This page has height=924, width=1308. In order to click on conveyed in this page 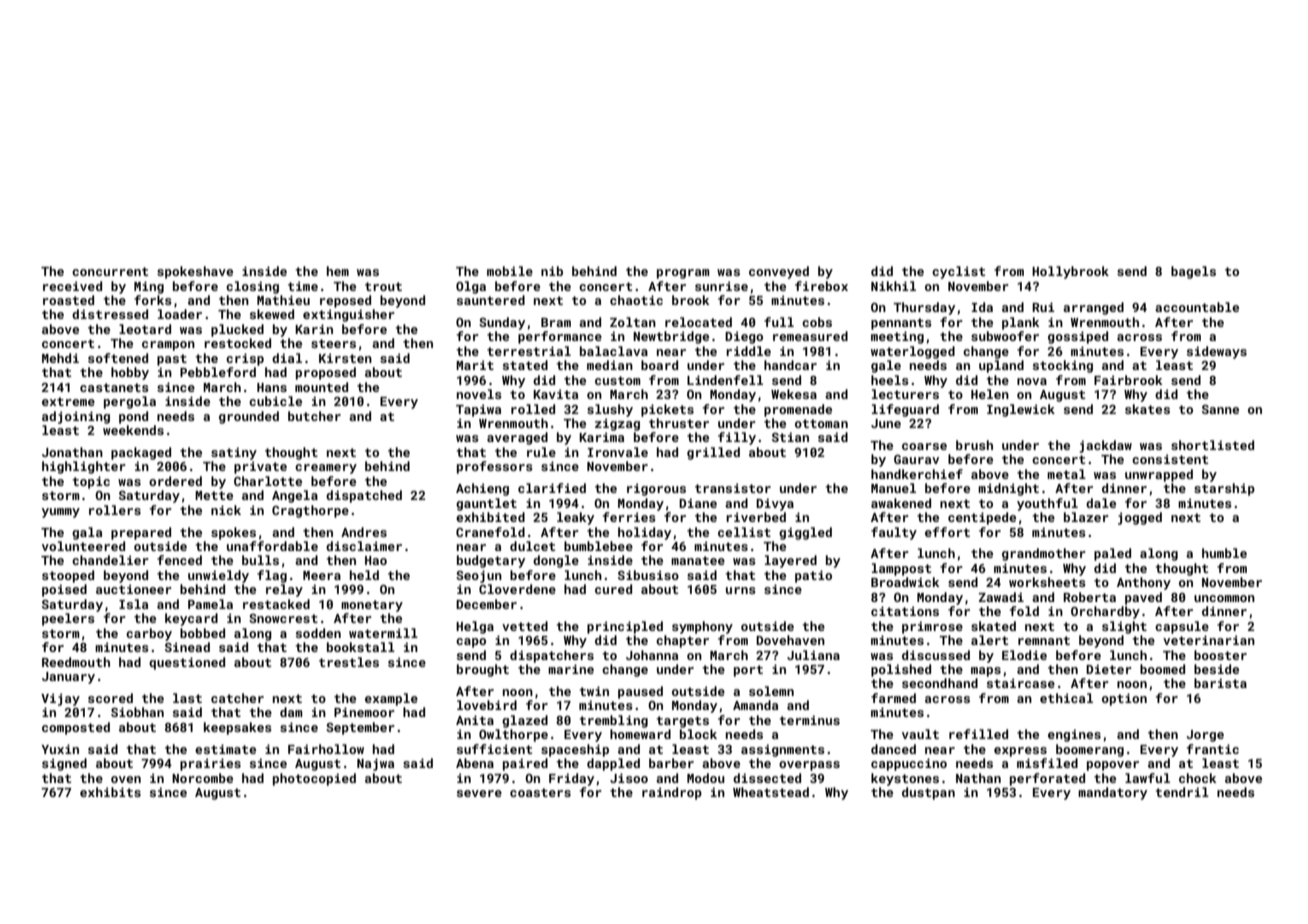, I will do `click(779, 272)`.
